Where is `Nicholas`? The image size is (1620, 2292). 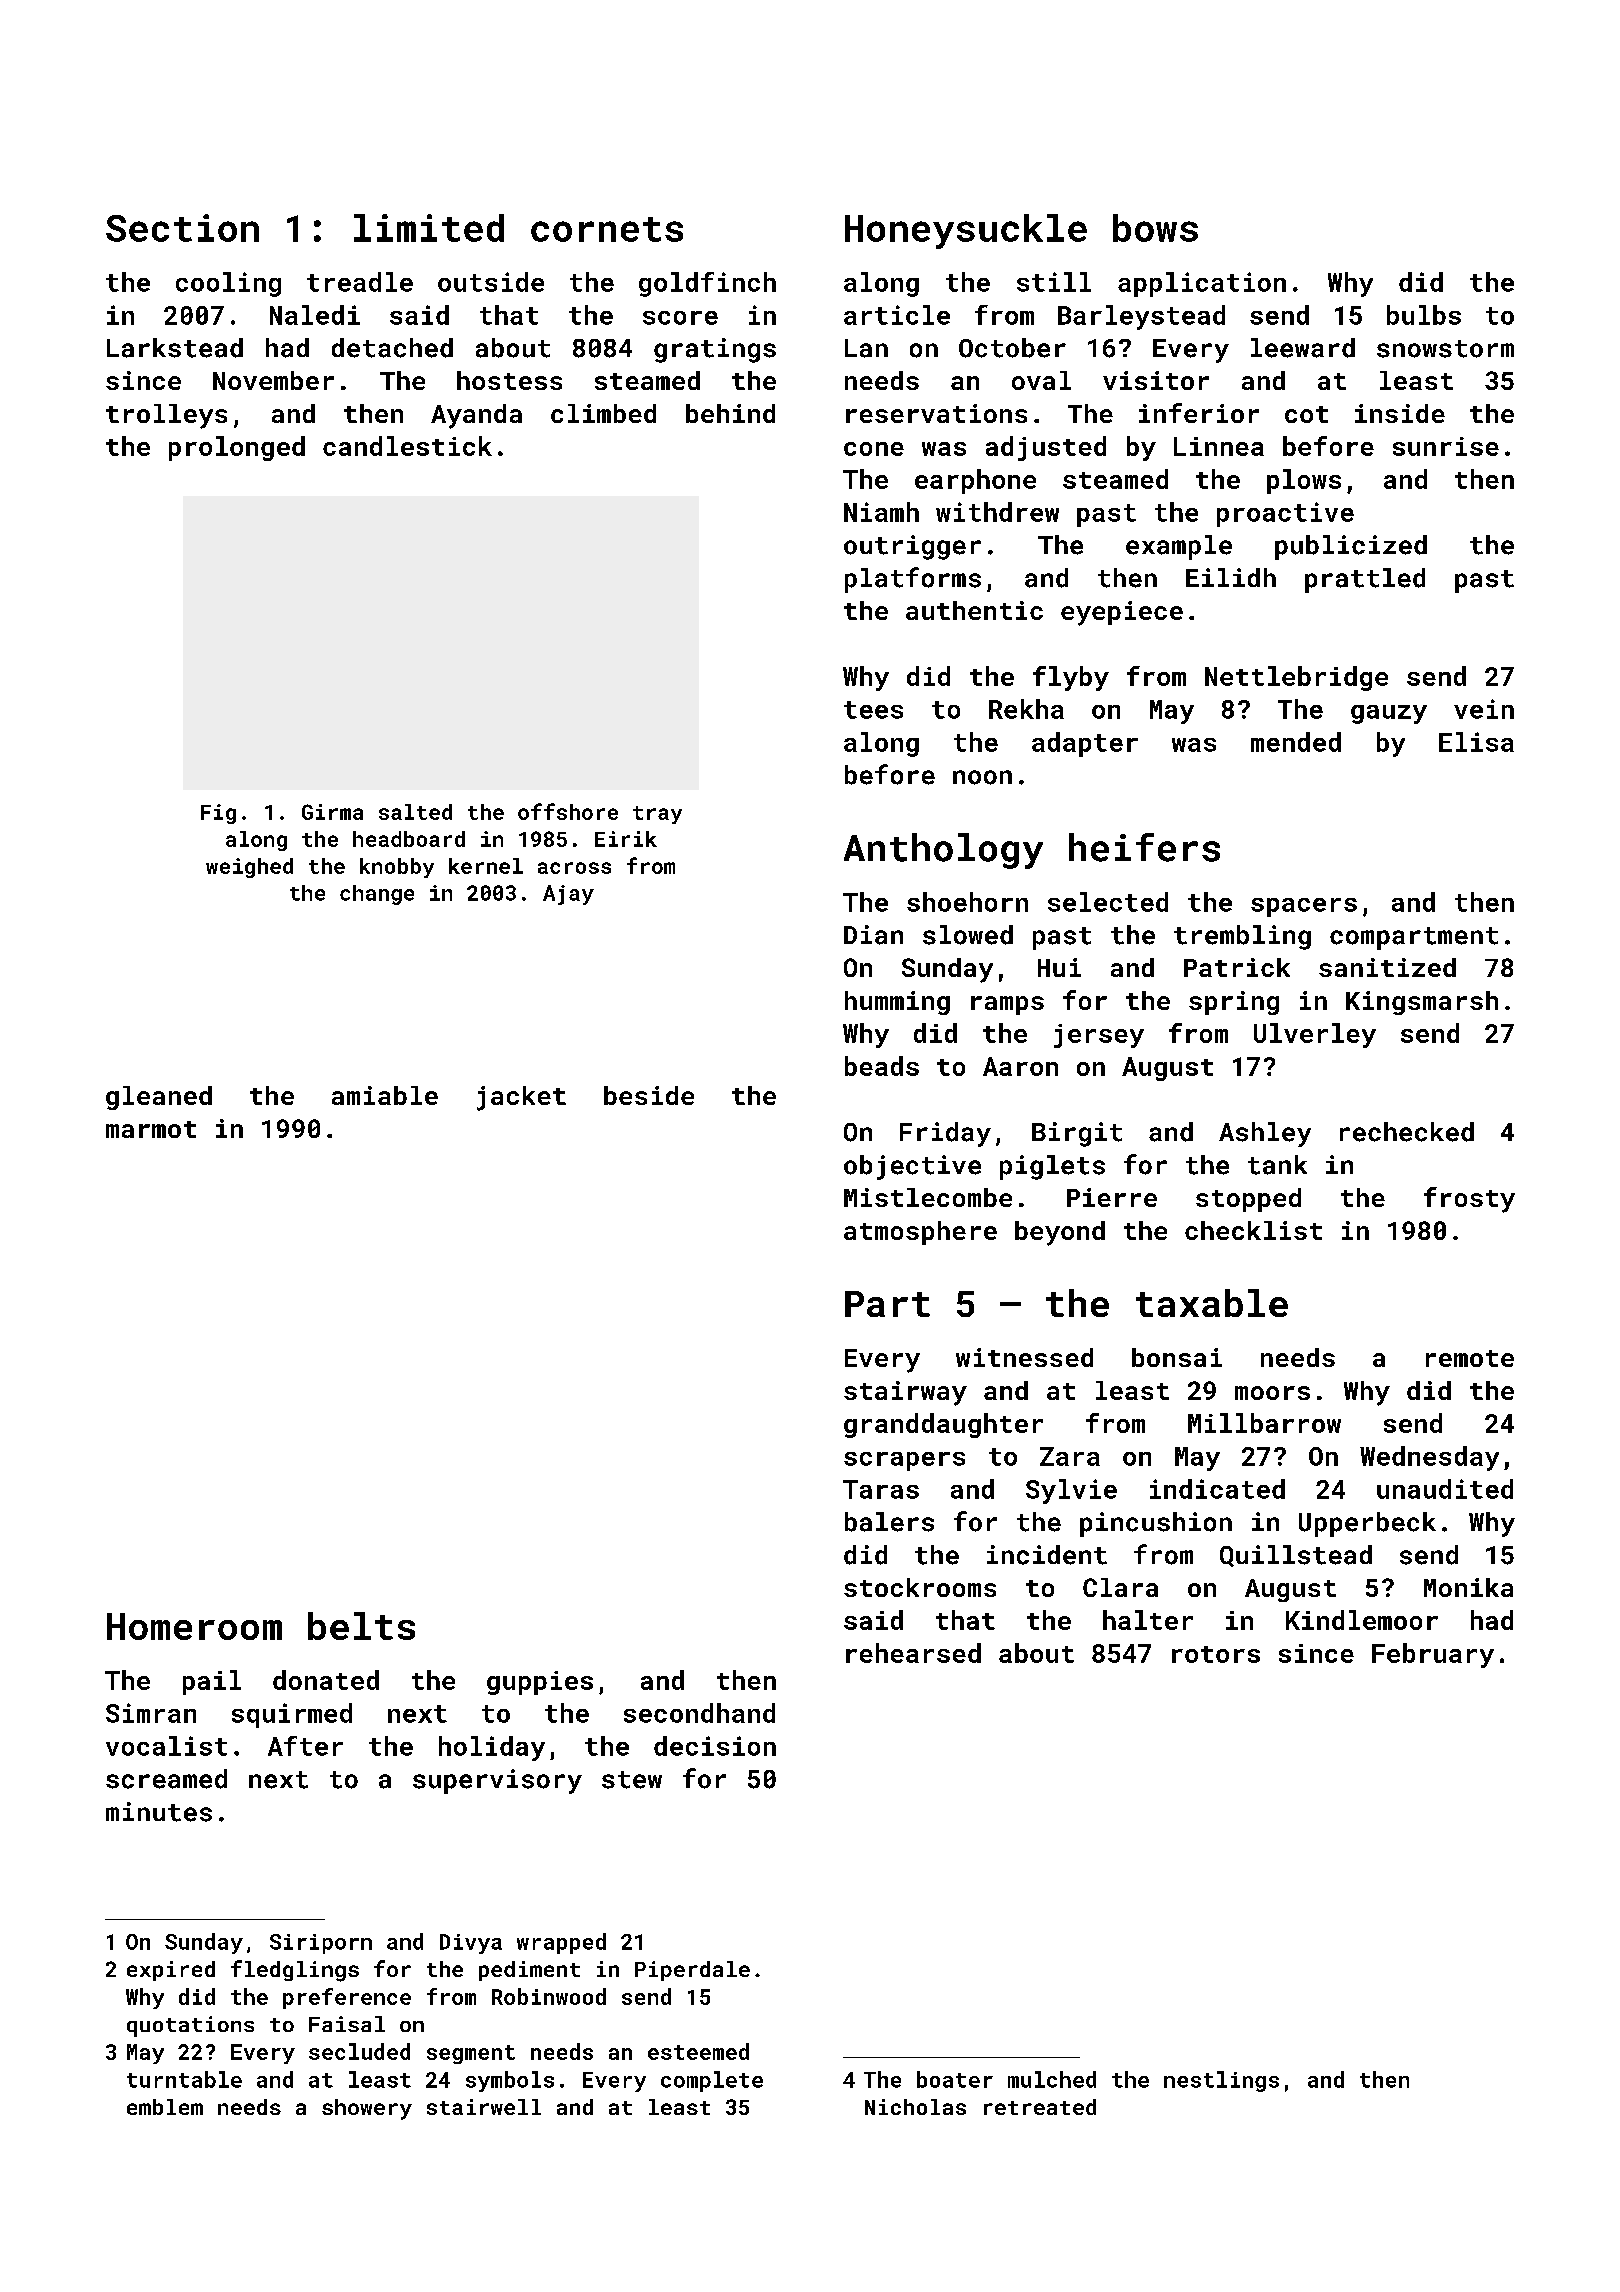 Nicholas is located at coordinates (915, 2107).
